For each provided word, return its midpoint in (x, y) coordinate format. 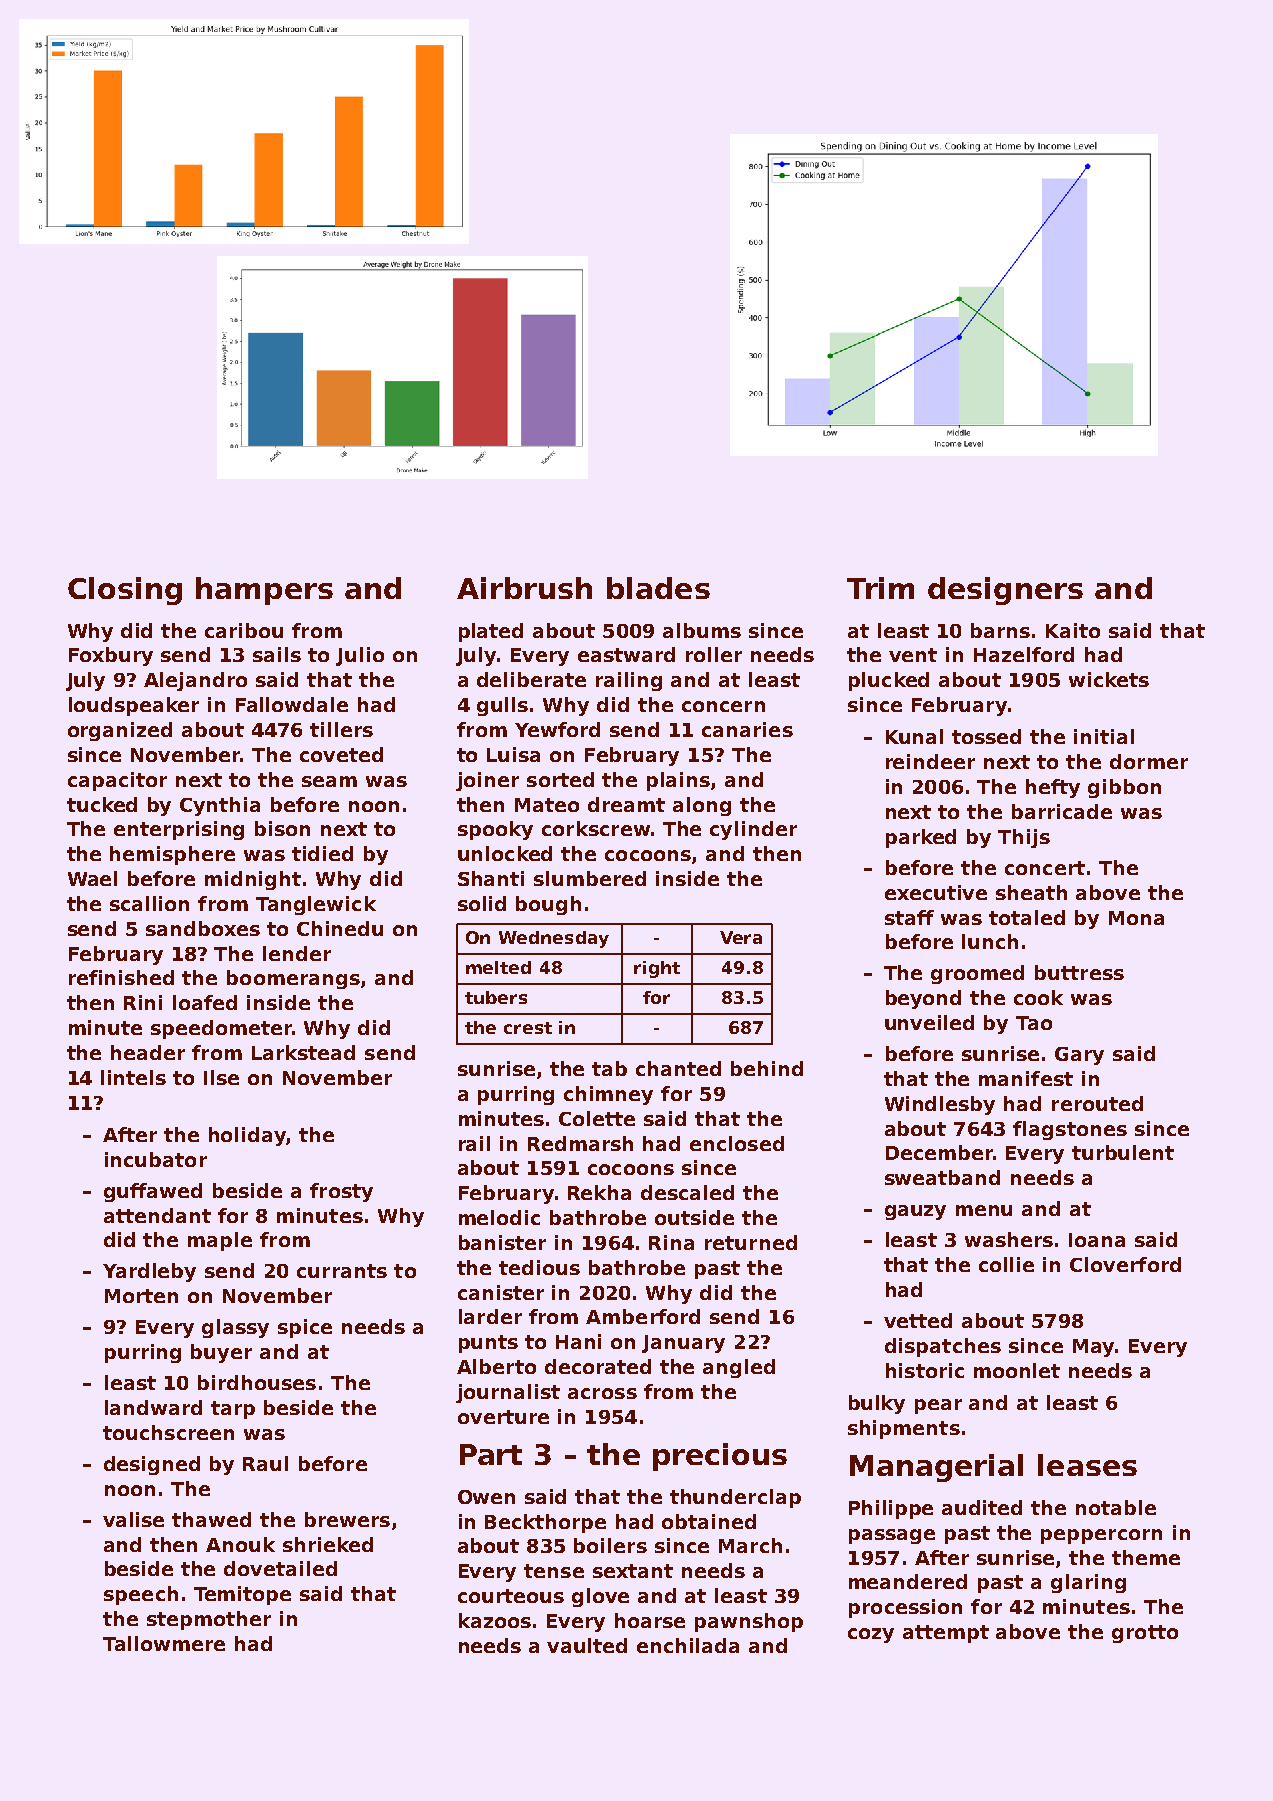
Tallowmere (164, 1643)
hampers (264, 591)
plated (491, 632)
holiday (247, 1136)
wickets (1109, 679)
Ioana (1097, 1240)
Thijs (1024, 838)
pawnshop (749, 1622)
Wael (92, 878)
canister (501, 1292)
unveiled (929, 1022)
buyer (221, 1353)
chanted (678, 1068)
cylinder (753, 830)
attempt (946, 1634)
